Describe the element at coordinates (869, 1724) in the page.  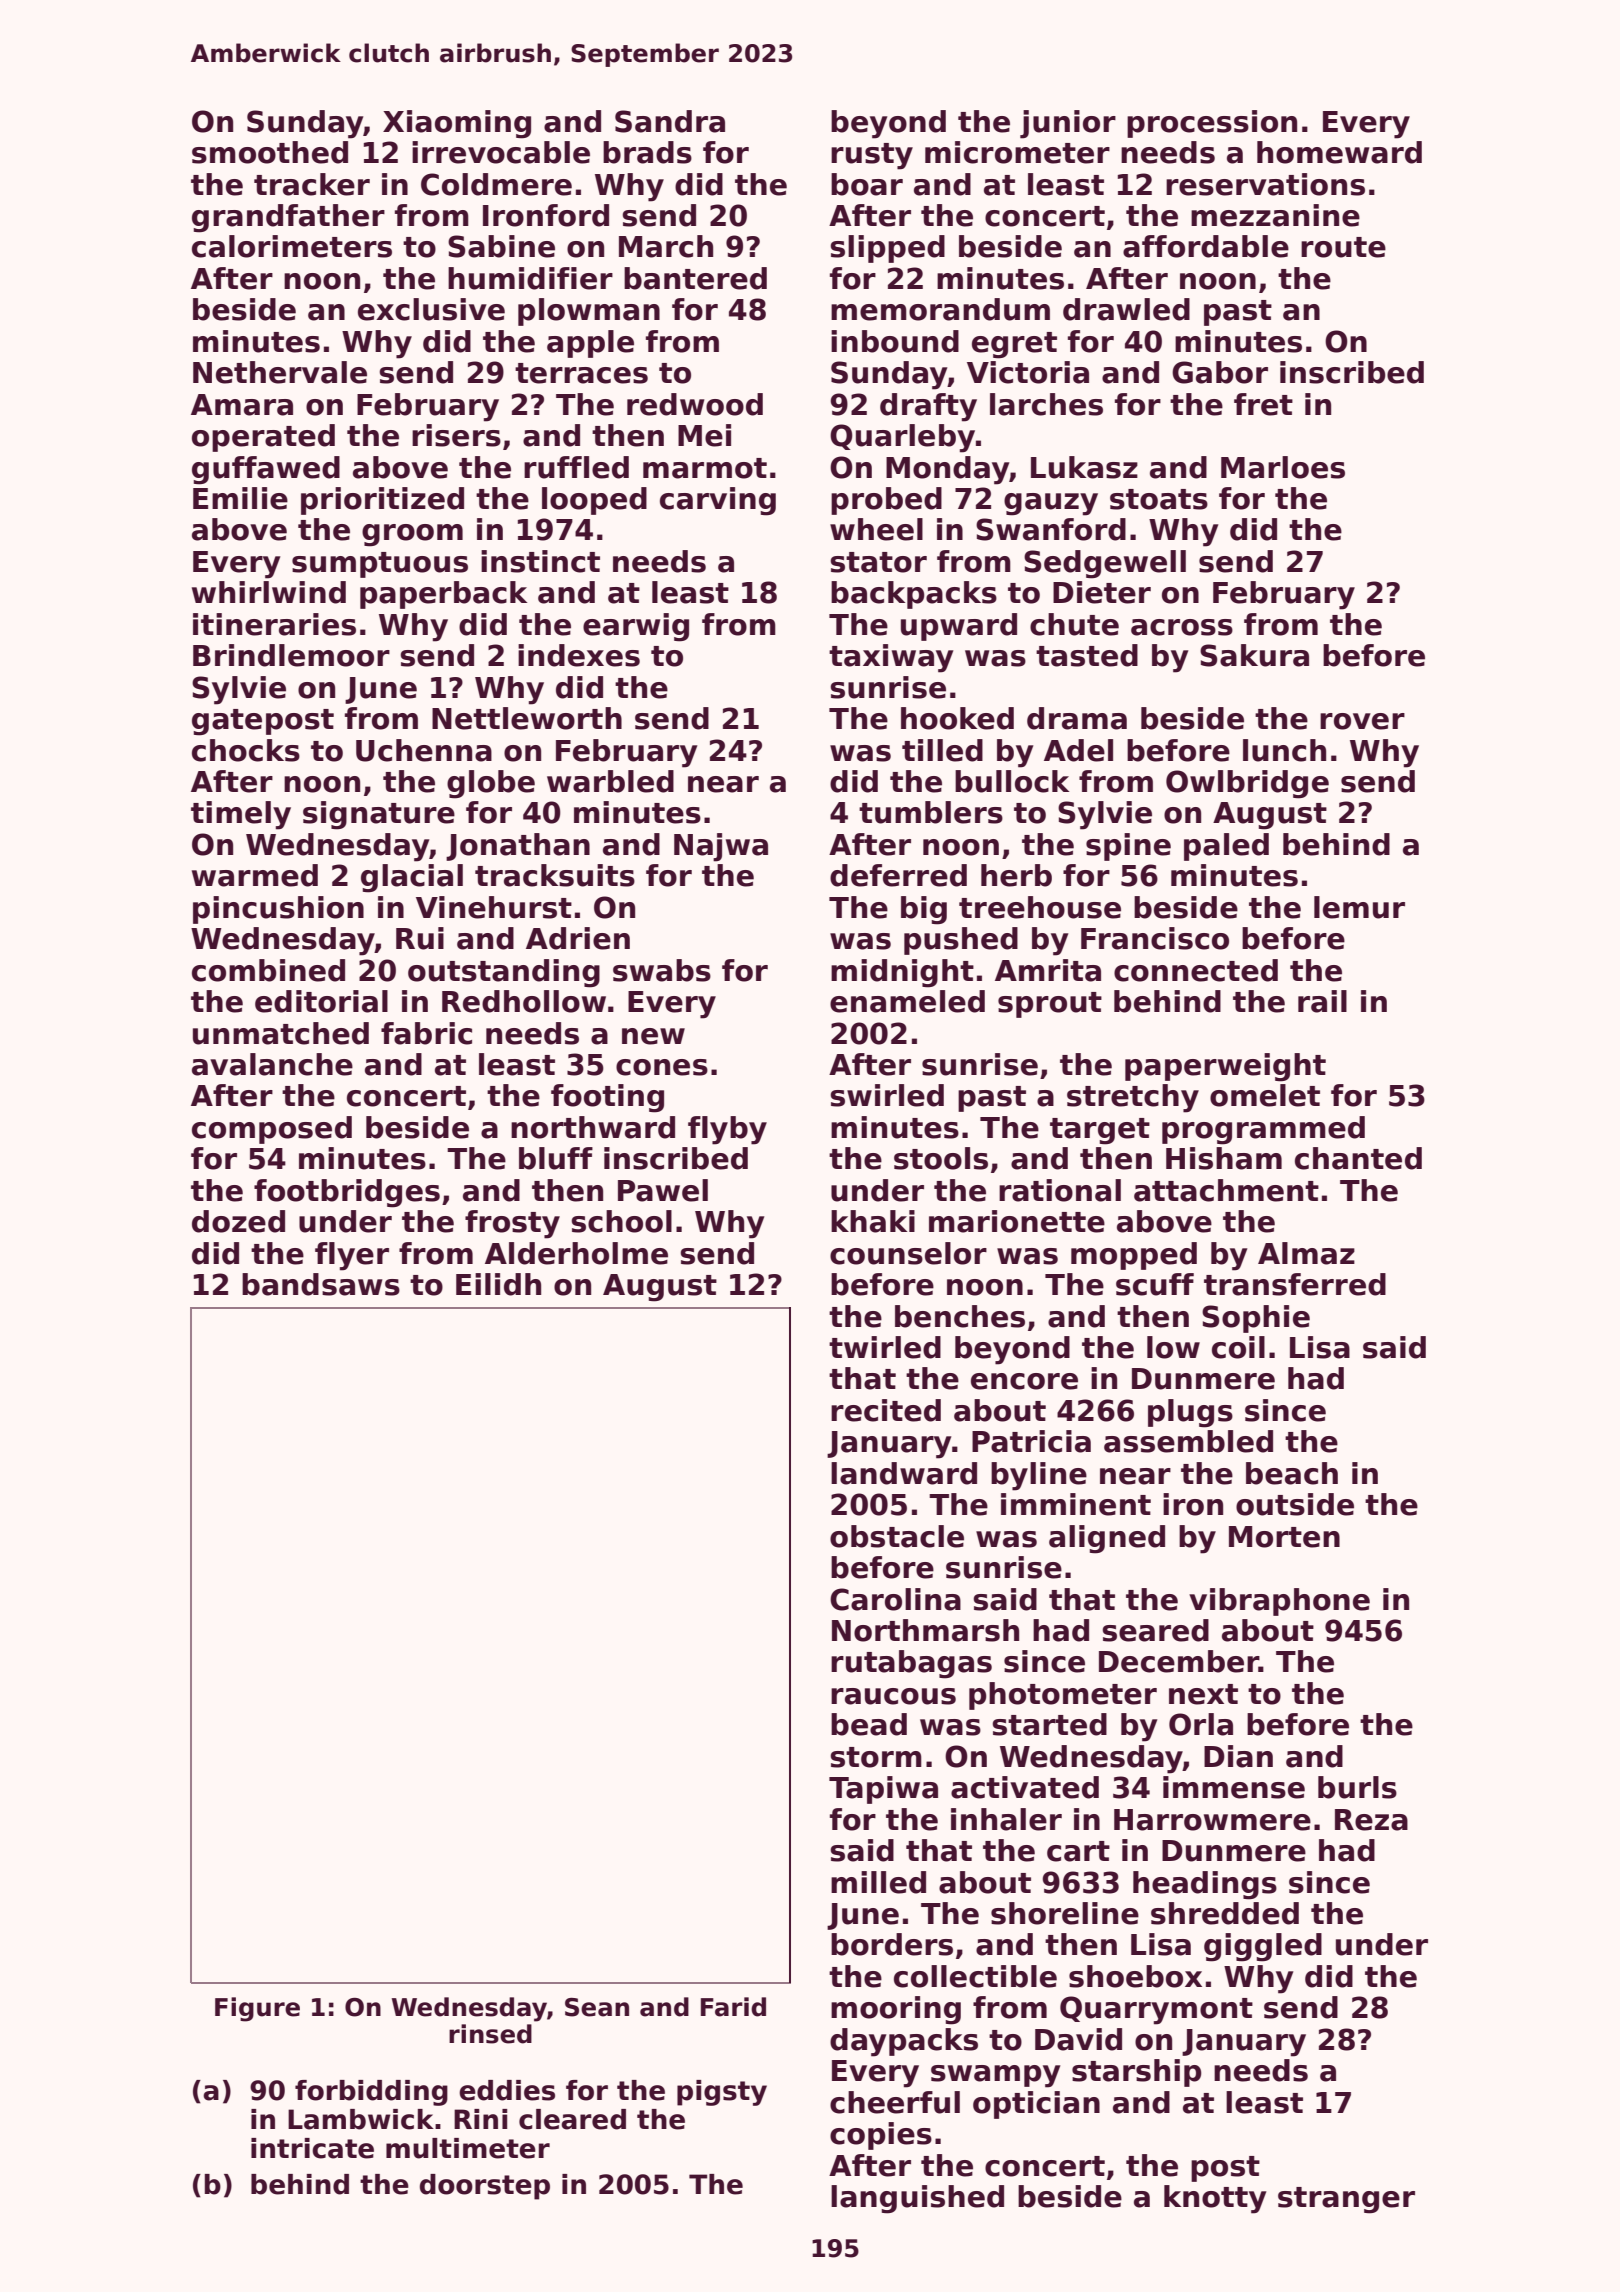
I see `bead` at that location.
